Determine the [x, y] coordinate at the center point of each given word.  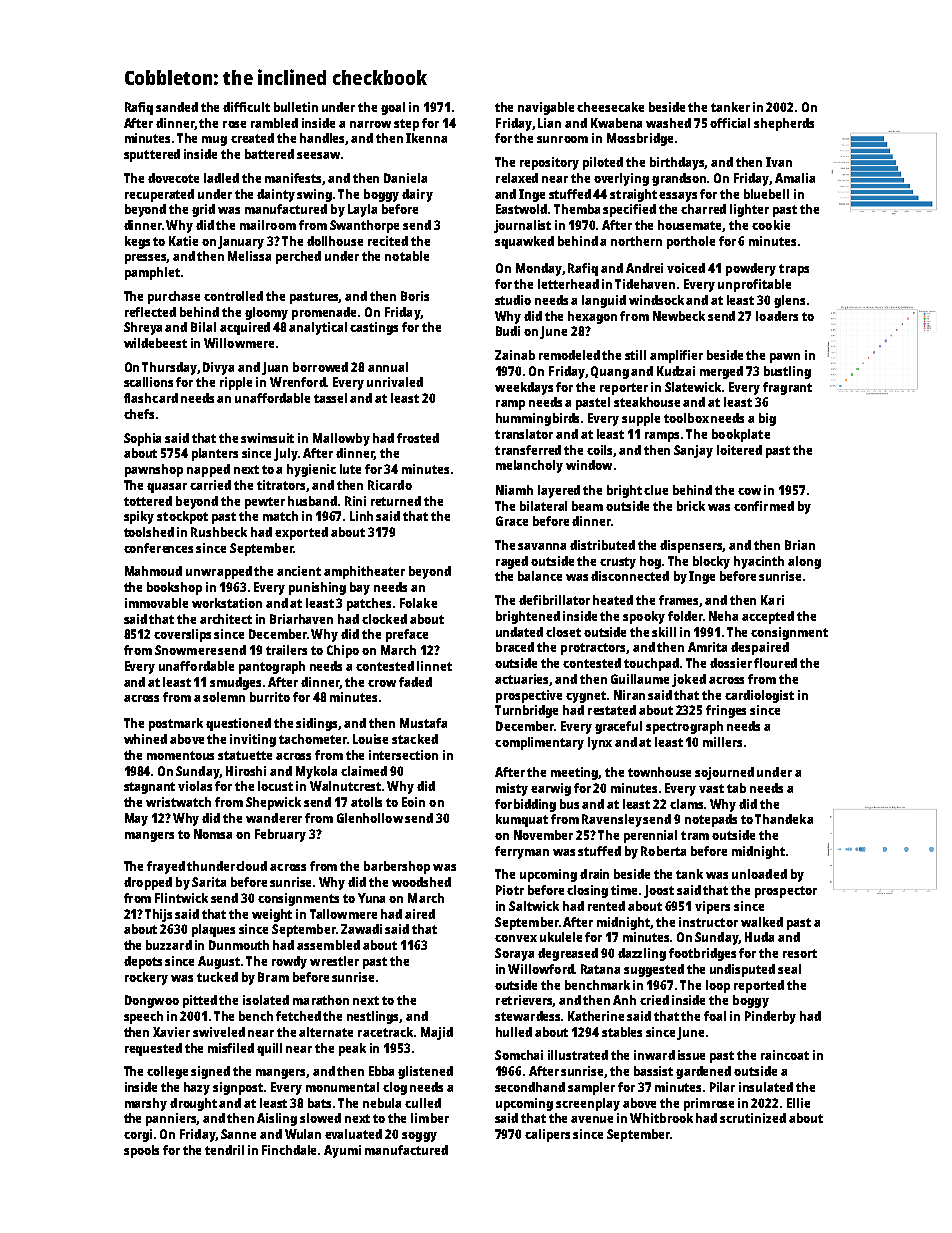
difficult [246, 107]
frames [679, 601]
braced [515, 647]
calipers [547, 1135]
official [730, 123]
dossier [731, 663]
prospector [786, 892]
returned [396, 501]
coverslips [182, 635]
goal [393, 108]
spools [141, 1151]
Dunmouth [239, 945]
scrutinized [753, 1118]
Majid [437, 1033]
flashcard [151, 398]
